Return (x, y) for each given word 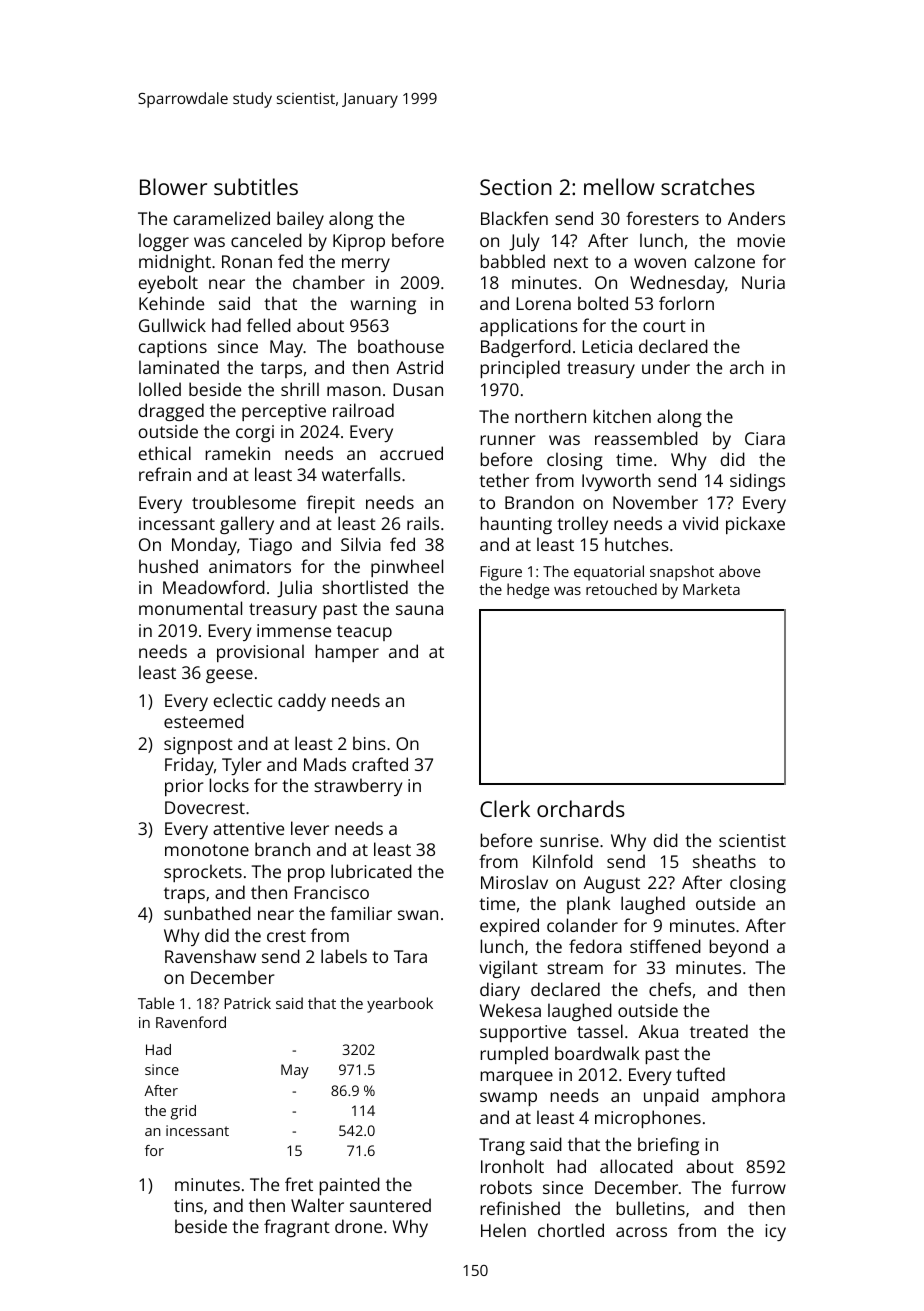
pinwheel (407, 568)
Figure (501, 573)
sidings (757, 482)
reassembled (646, 438)
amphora (748, 1097)
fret (299, 1184)
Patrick (247, 1003)
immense (294, 630)
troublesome (244, 502)
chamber (329, 282)
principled (520, 369)
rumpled (514, 1055)
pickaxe (755, 525)
